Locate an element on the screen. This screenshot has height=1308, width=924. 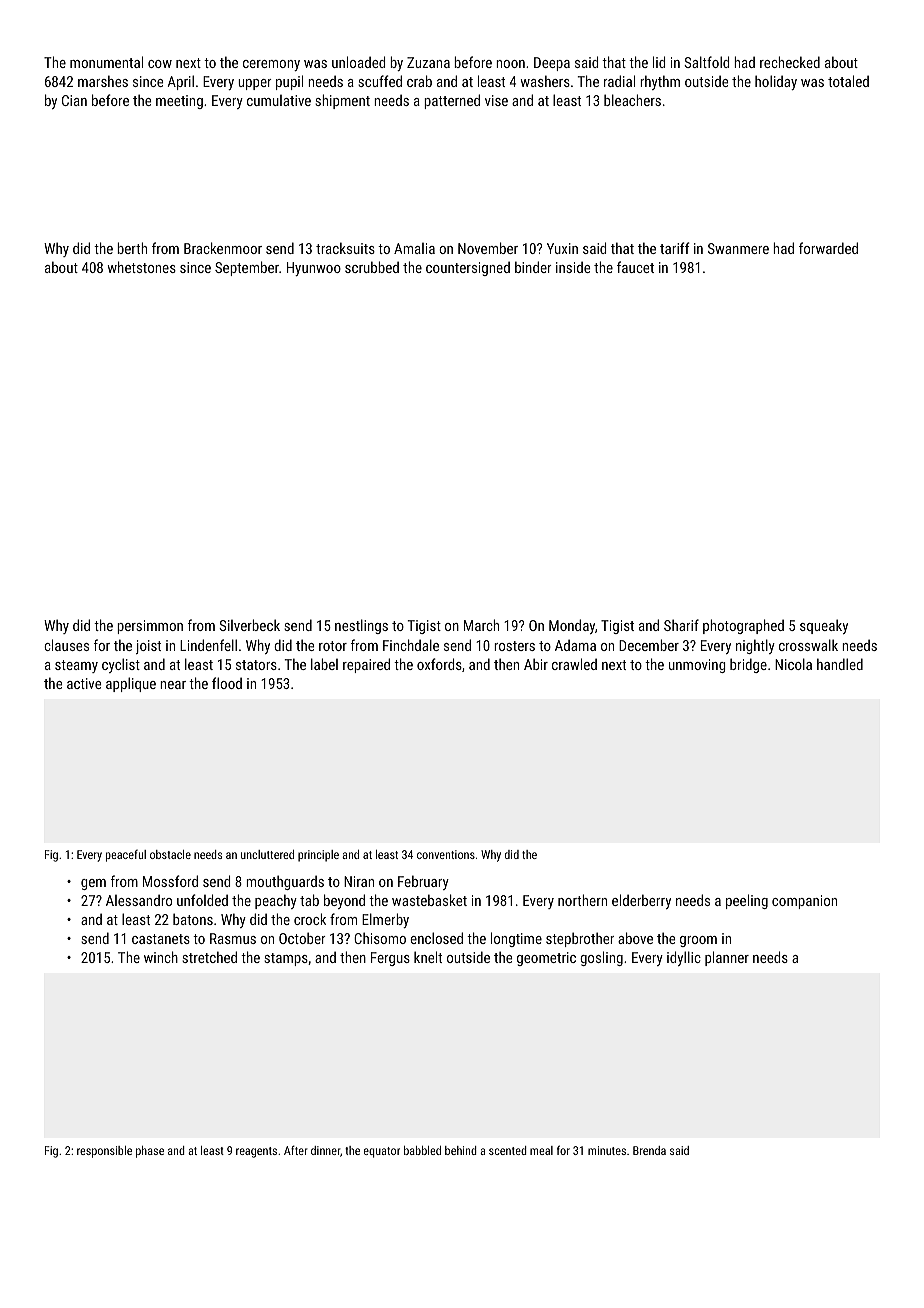
March is located at coordinates (481, 625).
